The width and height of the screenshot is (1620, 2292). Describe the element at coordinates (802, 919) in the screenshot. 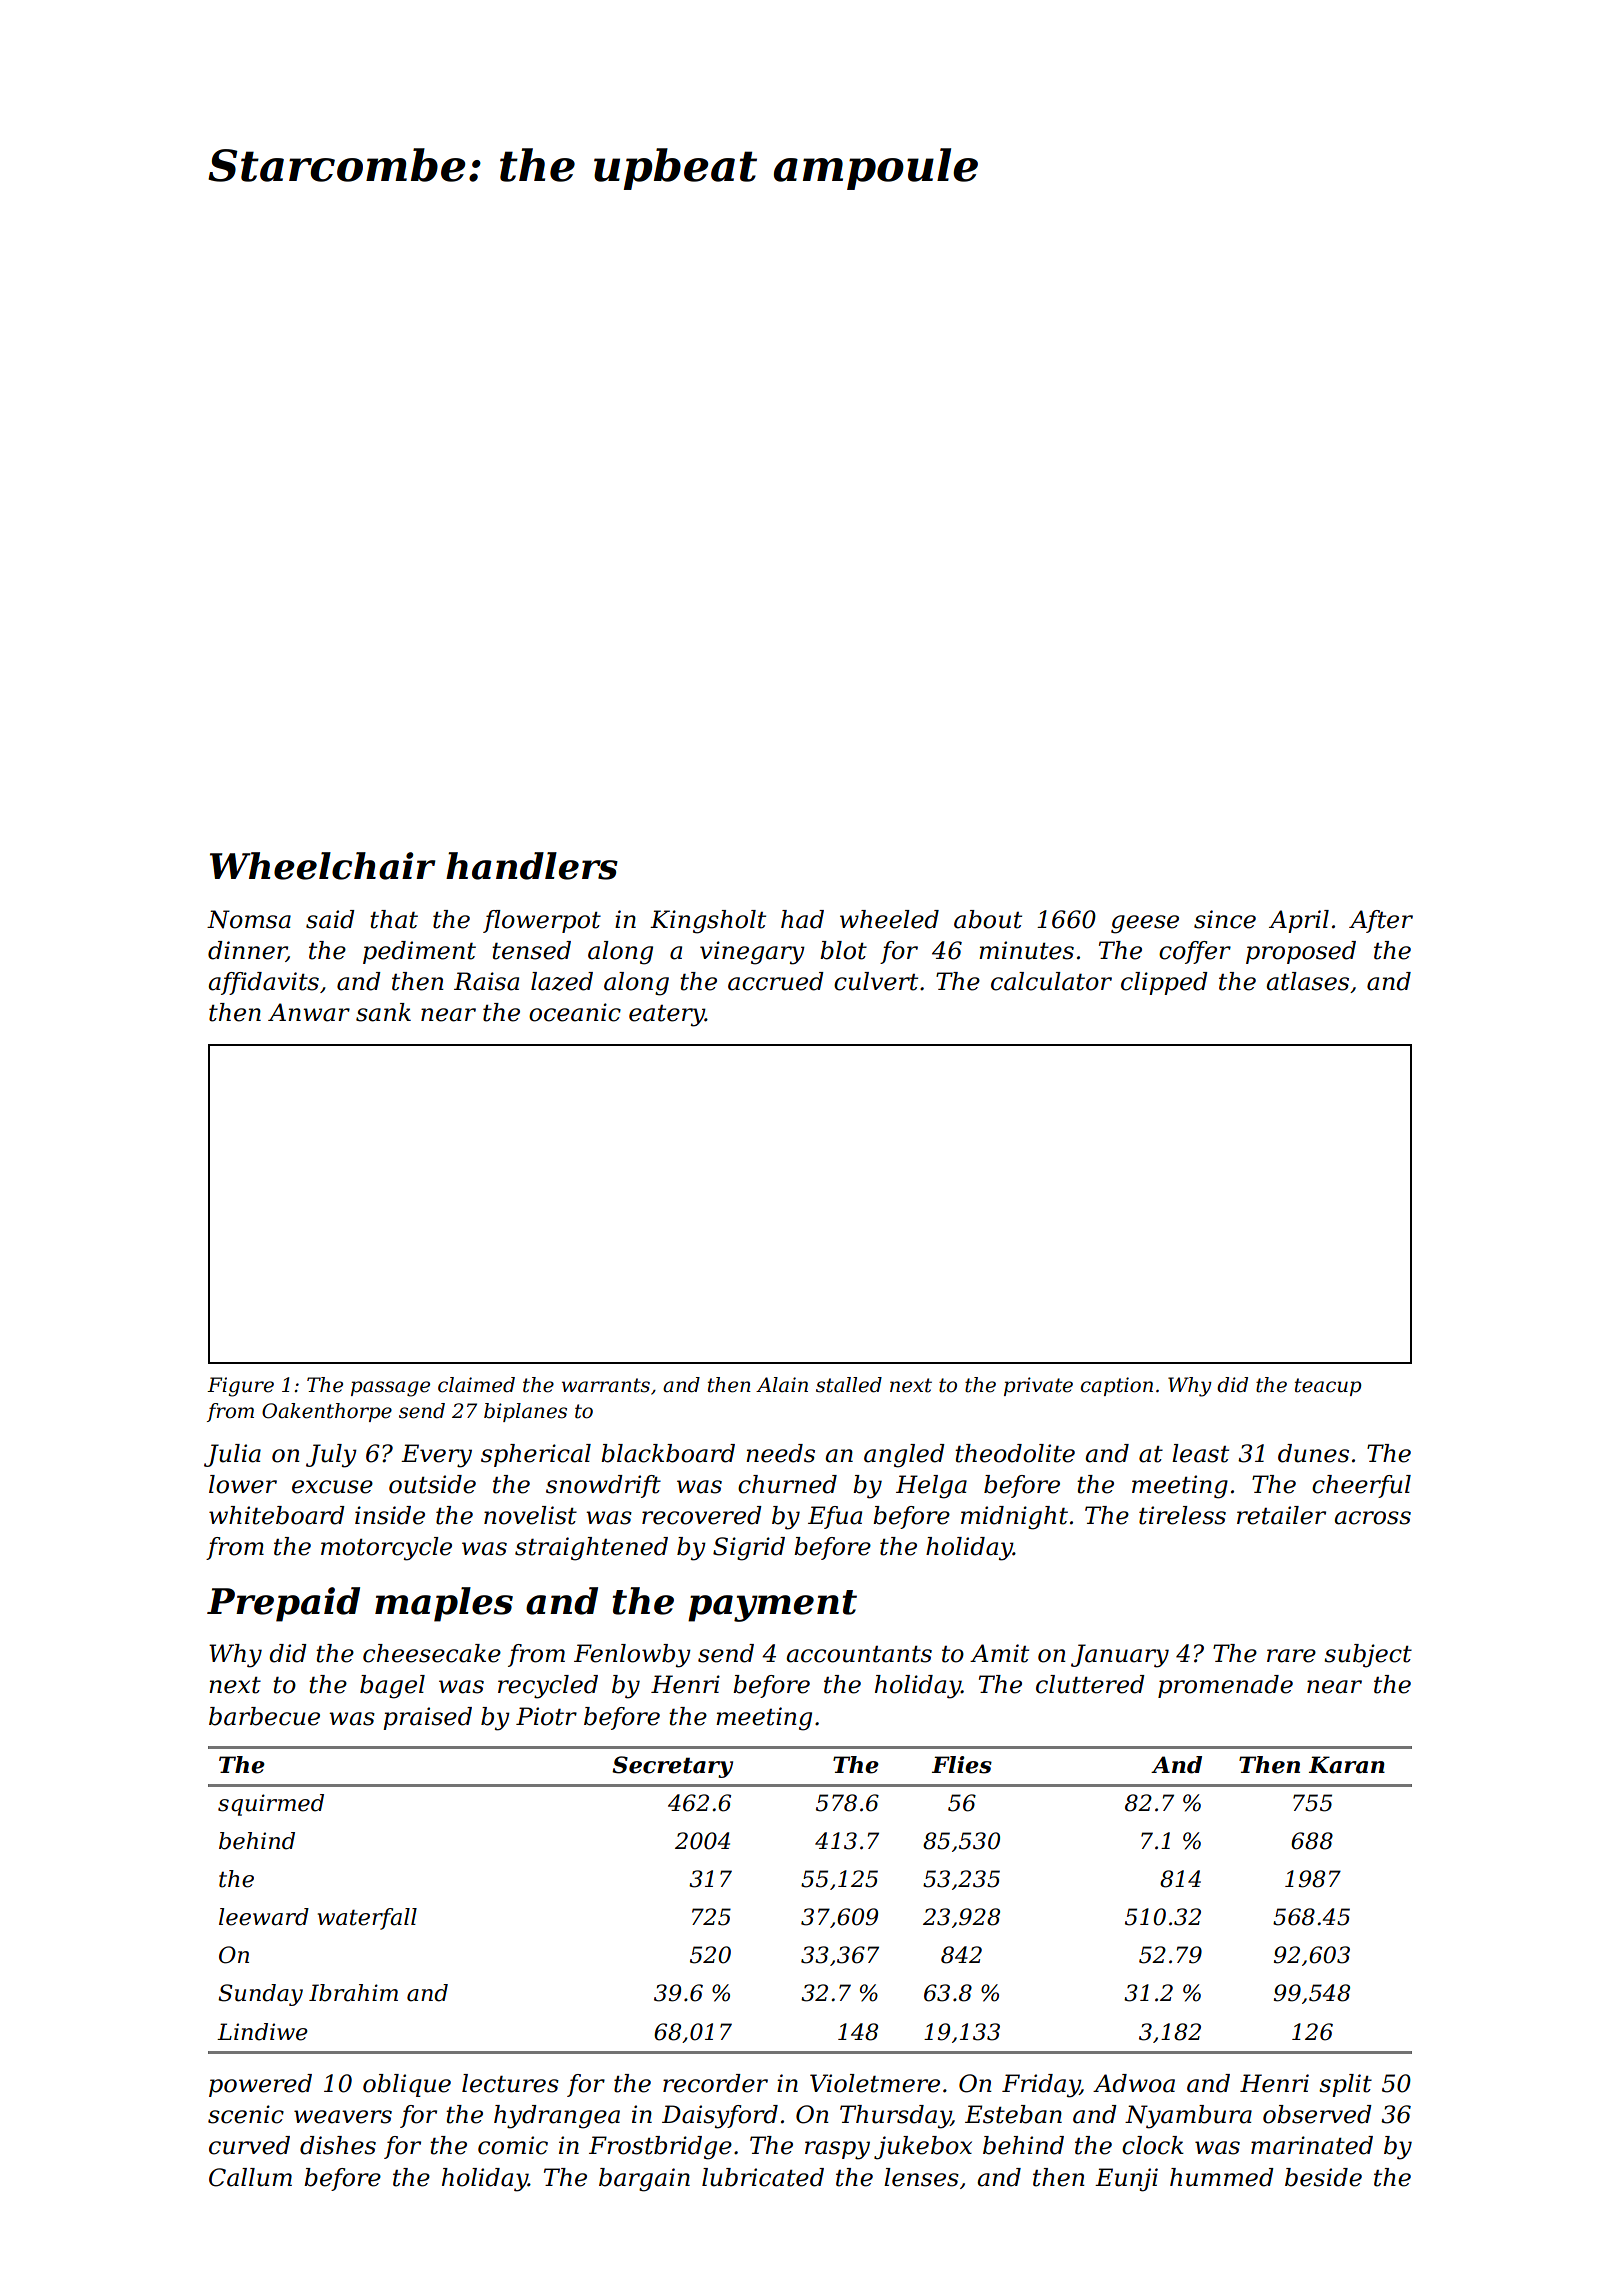

I see `had` at that location.
